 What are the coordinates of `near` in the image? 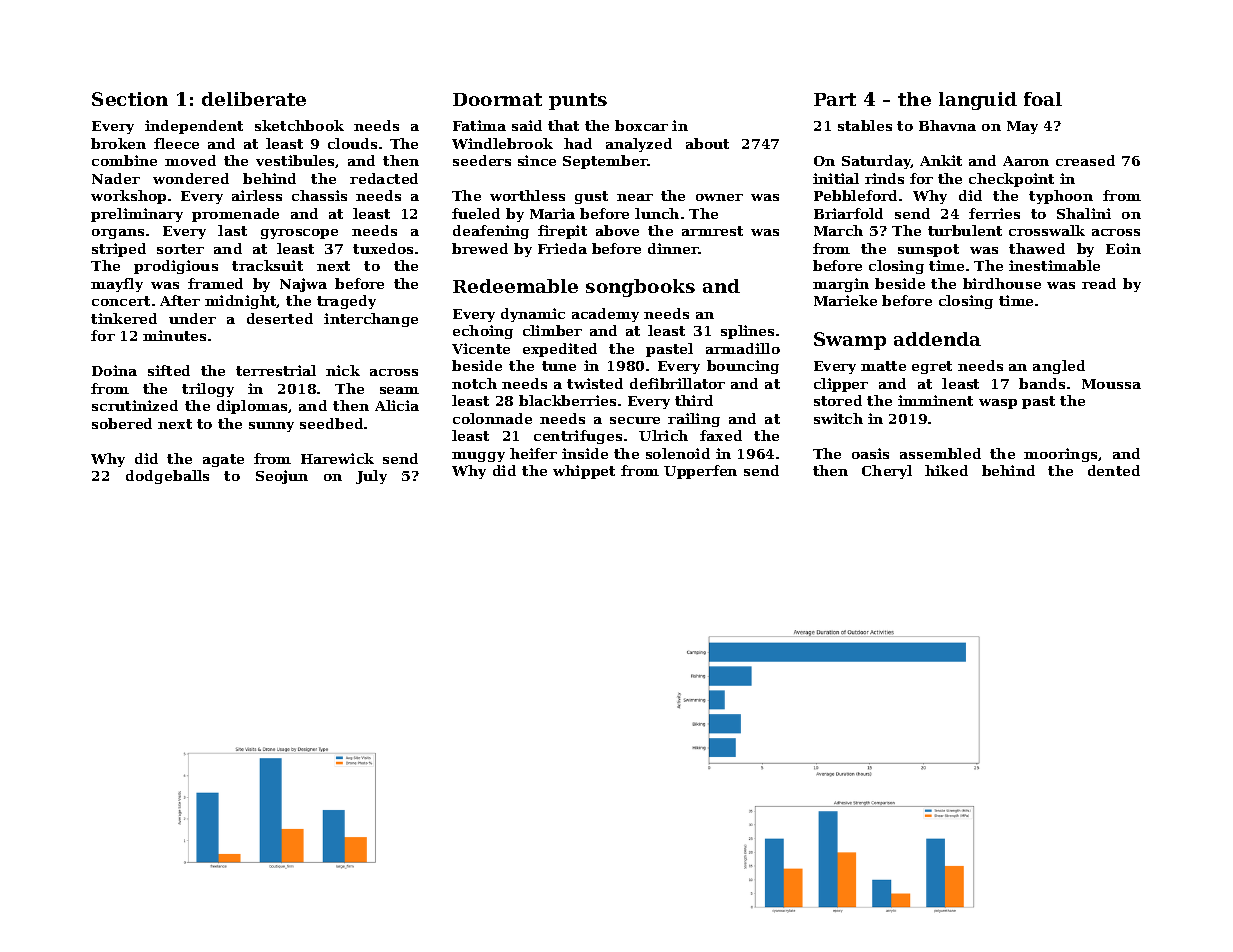 It's located at (635, 197).
